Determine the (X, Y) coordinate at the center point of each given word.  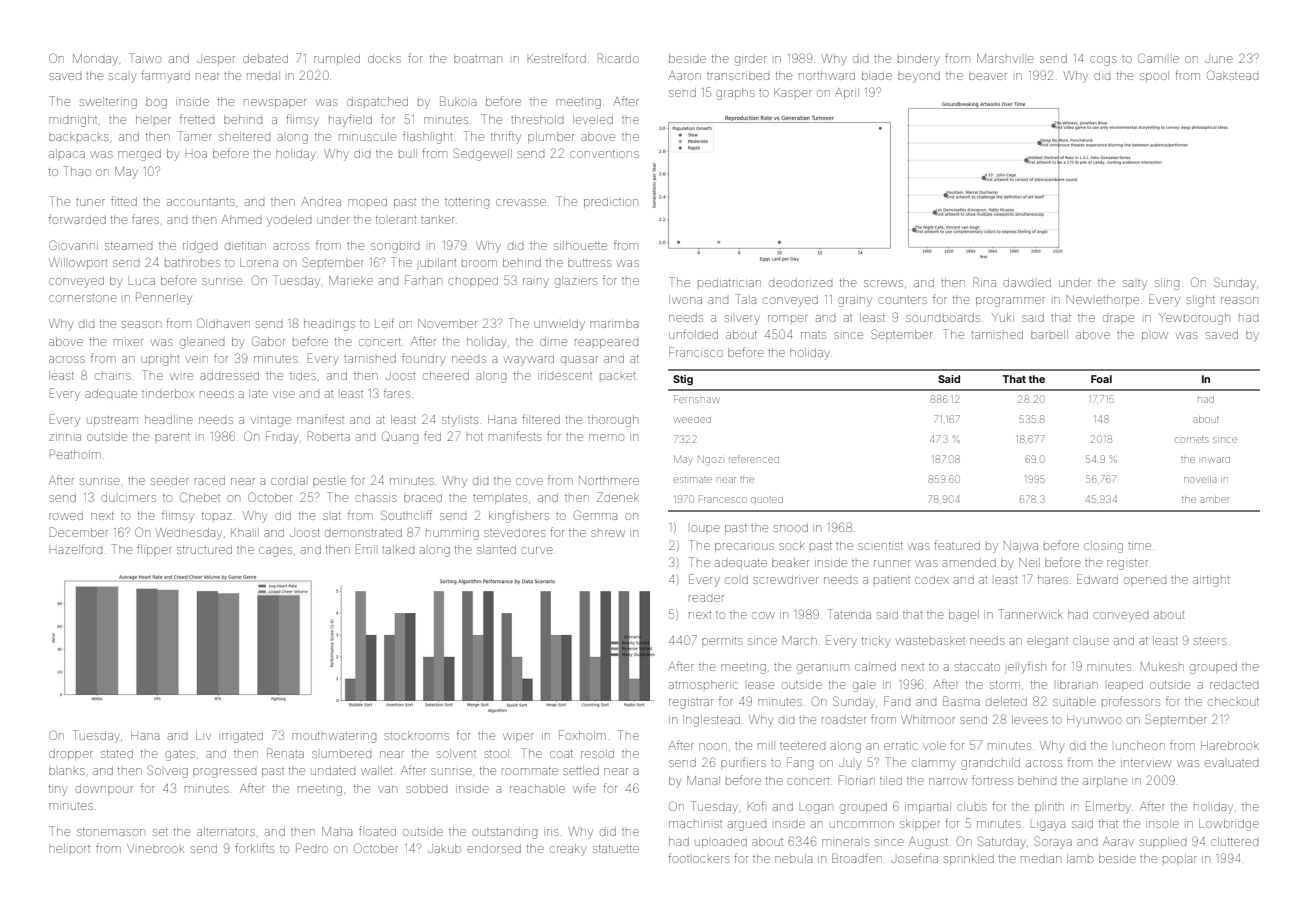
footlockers (699, 858)
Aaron (684, 75)
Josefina (914, 858)
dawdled (1027, 283)
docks (384, 58)
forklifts (254, 848)
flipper (154, 550)
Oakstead (1232, 75)
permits (722, 642)
